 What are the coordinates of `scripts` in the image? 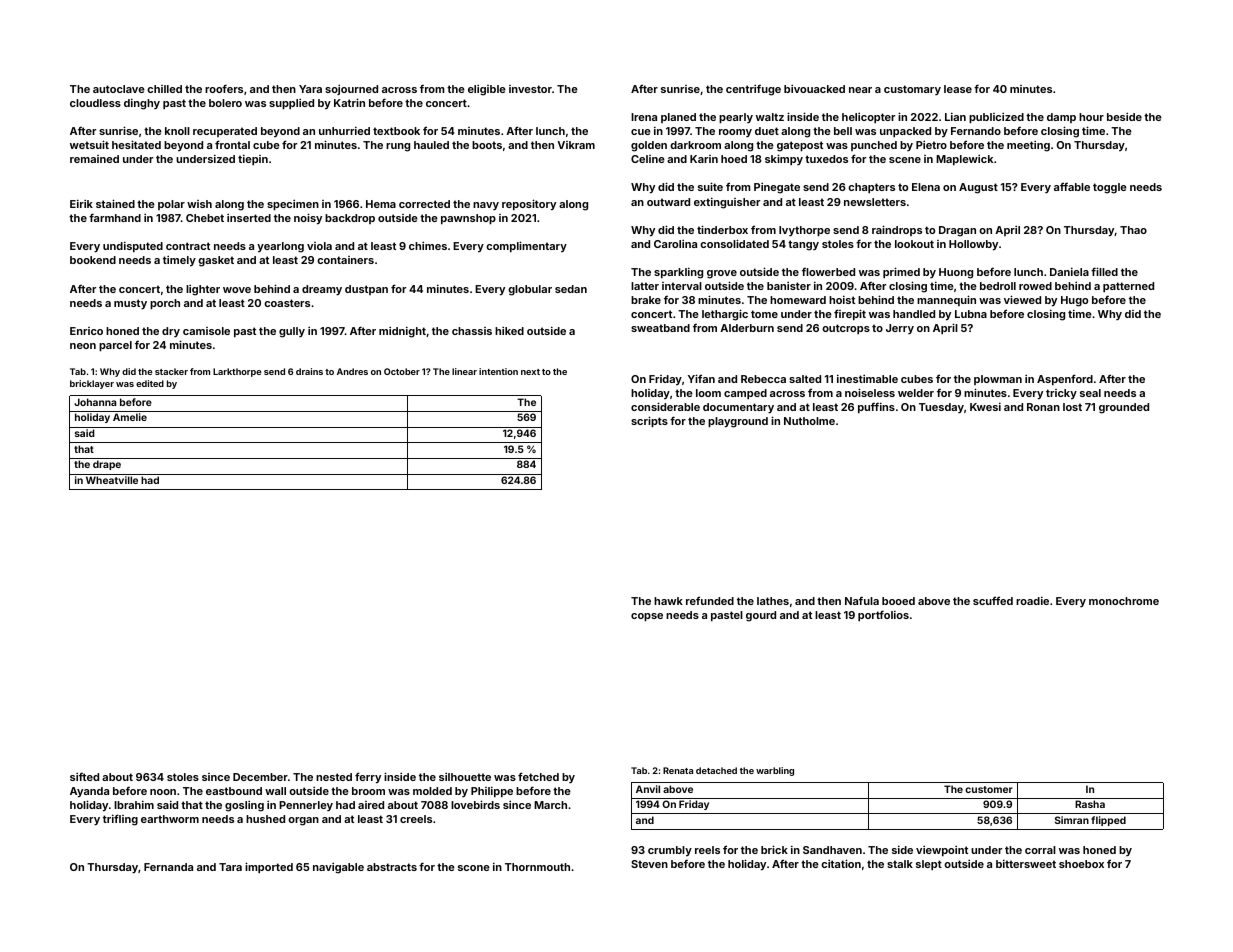 It's located at (649, 421).
